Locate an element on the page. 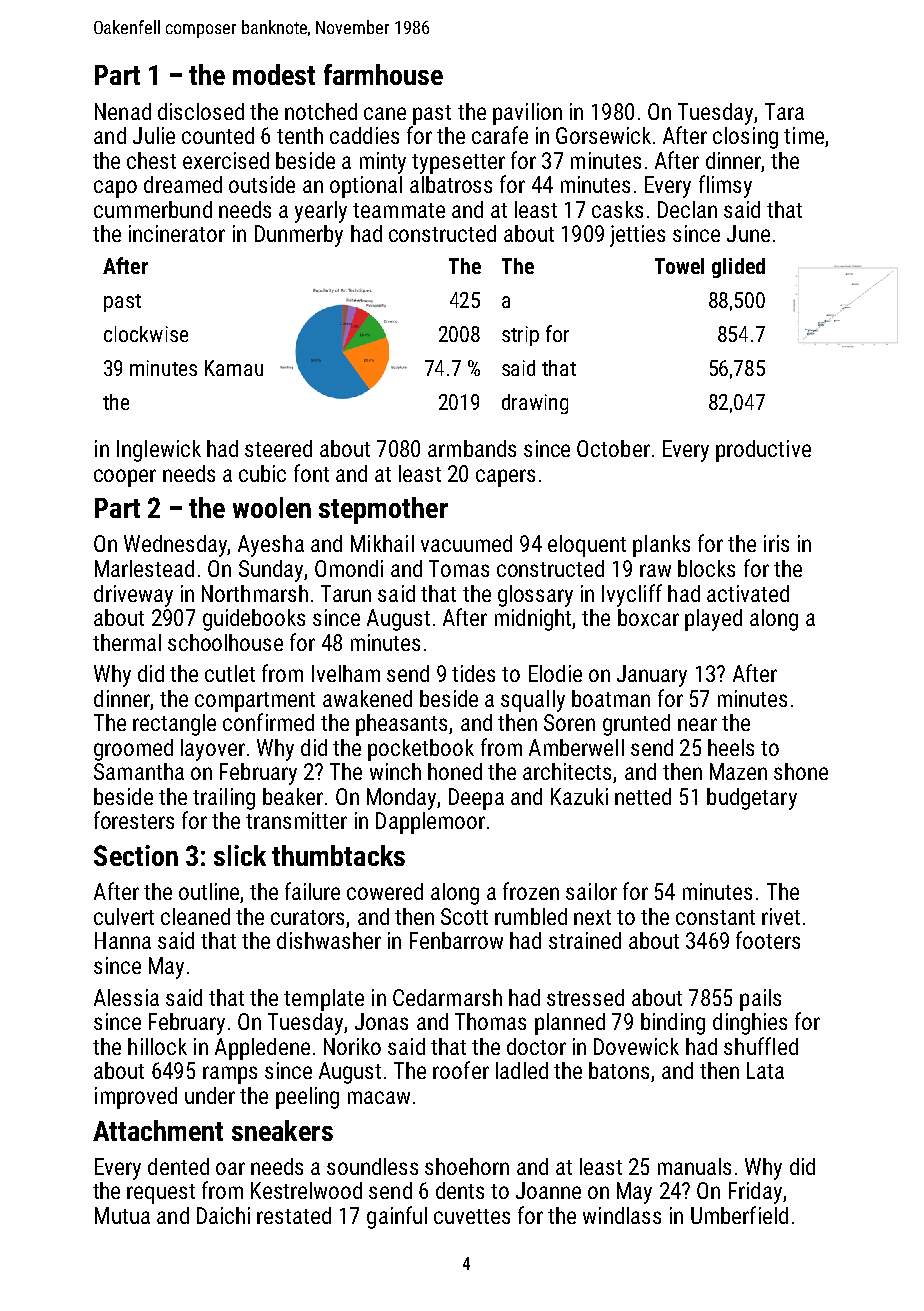 The image size is (924, 1311). shone is located at coordinates (801, 771).
